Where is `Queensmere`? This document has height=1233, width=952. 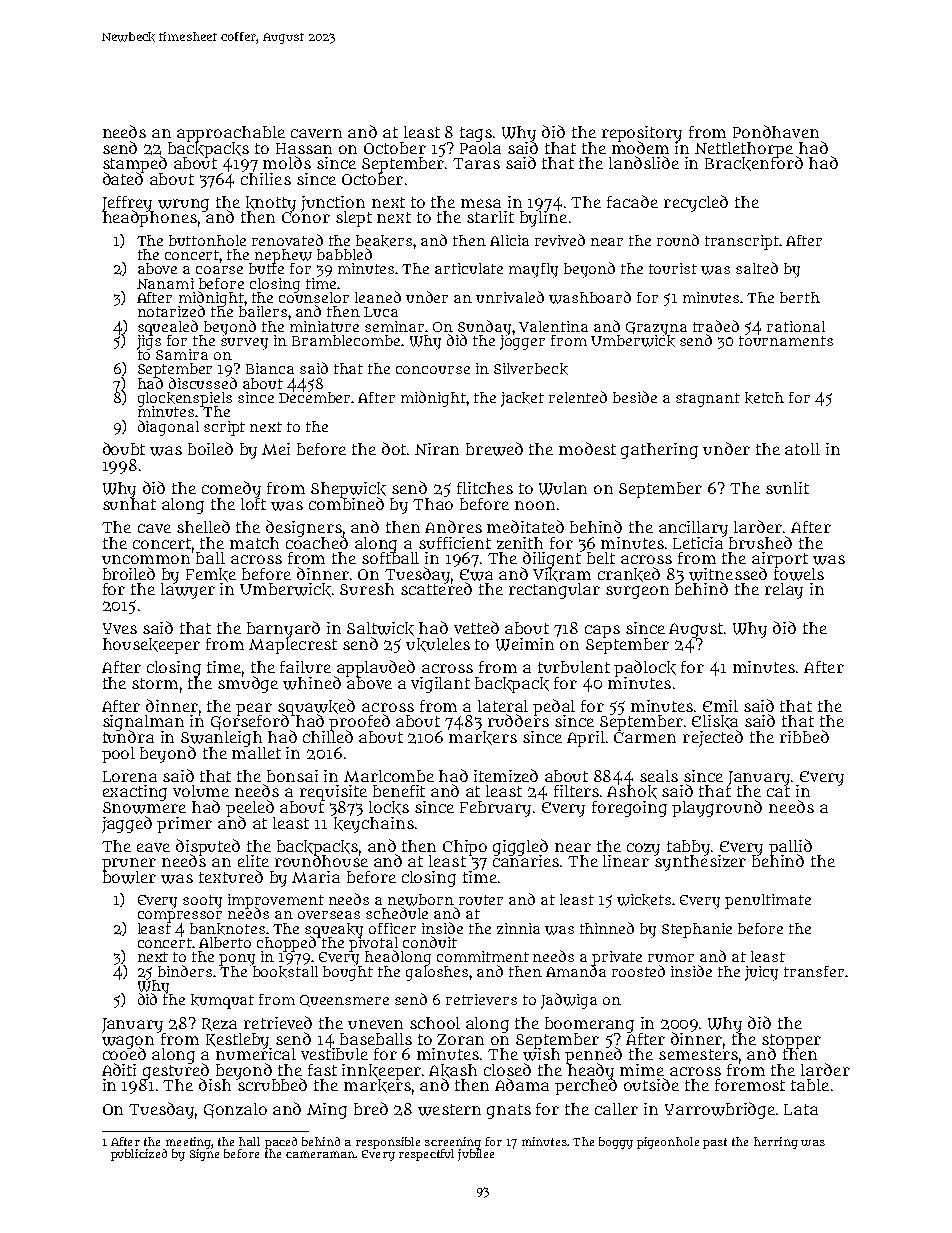
Queensmere is located at coordinates (344, 1001).
